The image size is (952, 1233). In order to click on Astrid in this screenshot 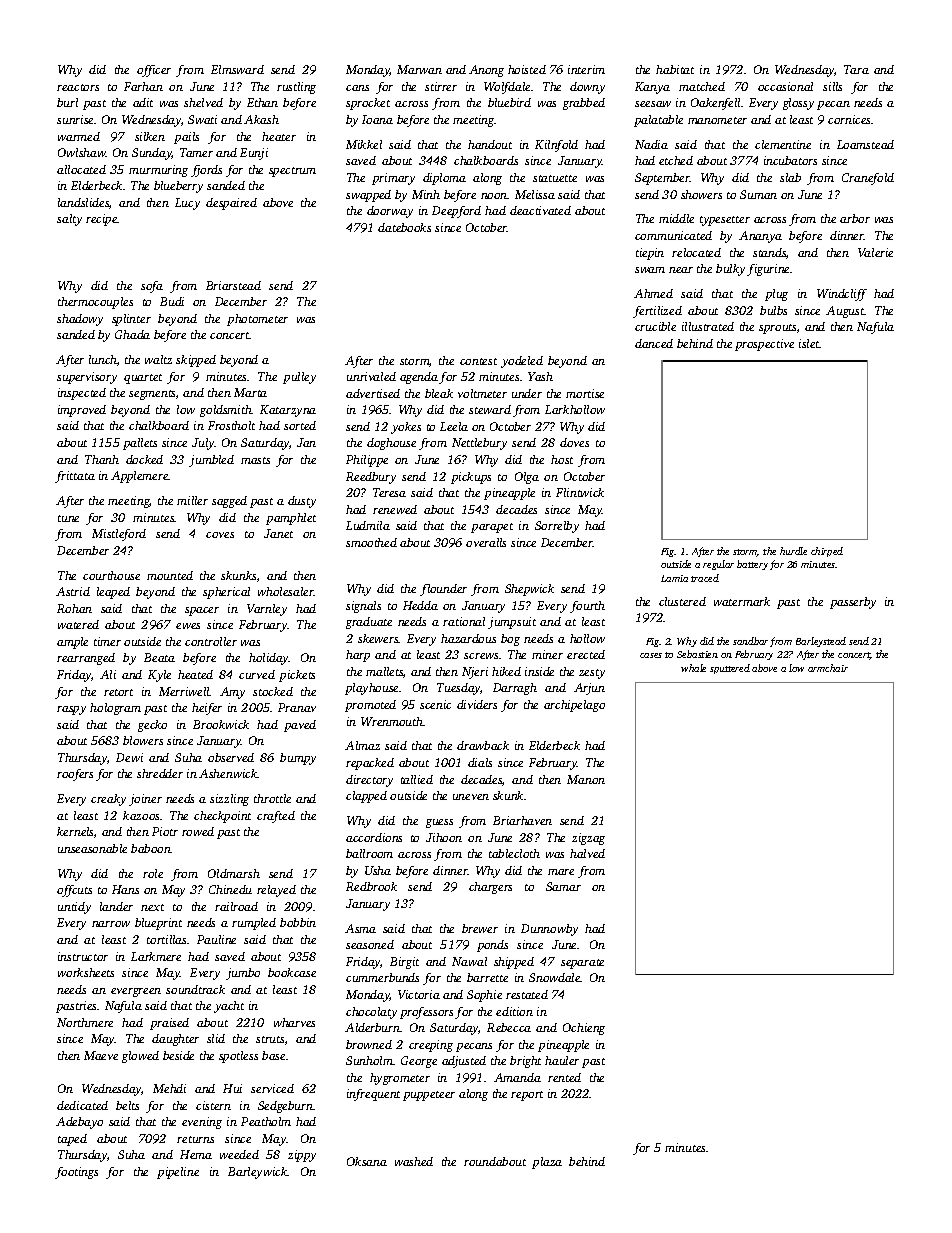, I will do `click(73, 591)`.
